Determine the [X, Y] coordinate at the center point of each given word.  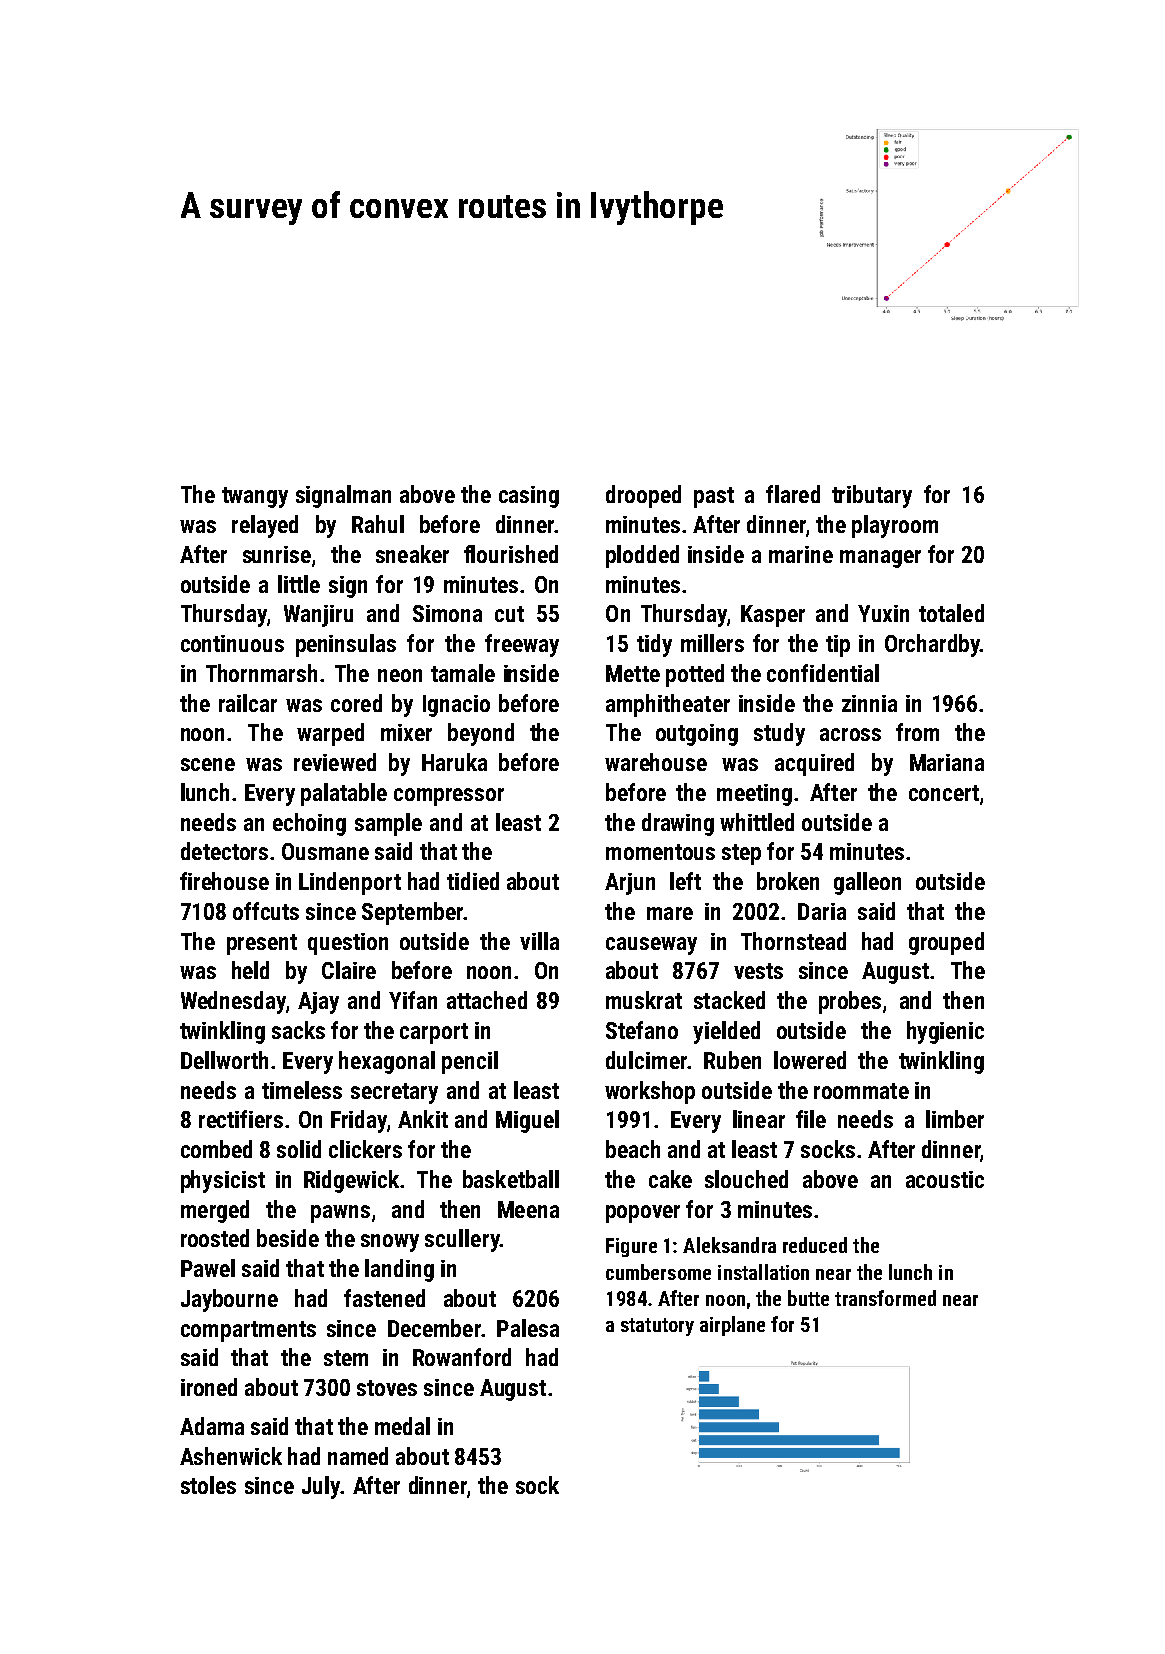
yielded [726, 1032]
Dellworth [224, 1060]
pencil [470, 1062]
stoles [208, 1485]
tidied [473, 881]
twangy [255, 497]
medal [402, 1426]
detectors [224, 851]
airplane [732, 1326]
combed [216, 1149]
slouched [746, 1179]
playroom [895, 526]
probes [850, 1002]
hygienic [945, 1032]
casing [529, 497]
